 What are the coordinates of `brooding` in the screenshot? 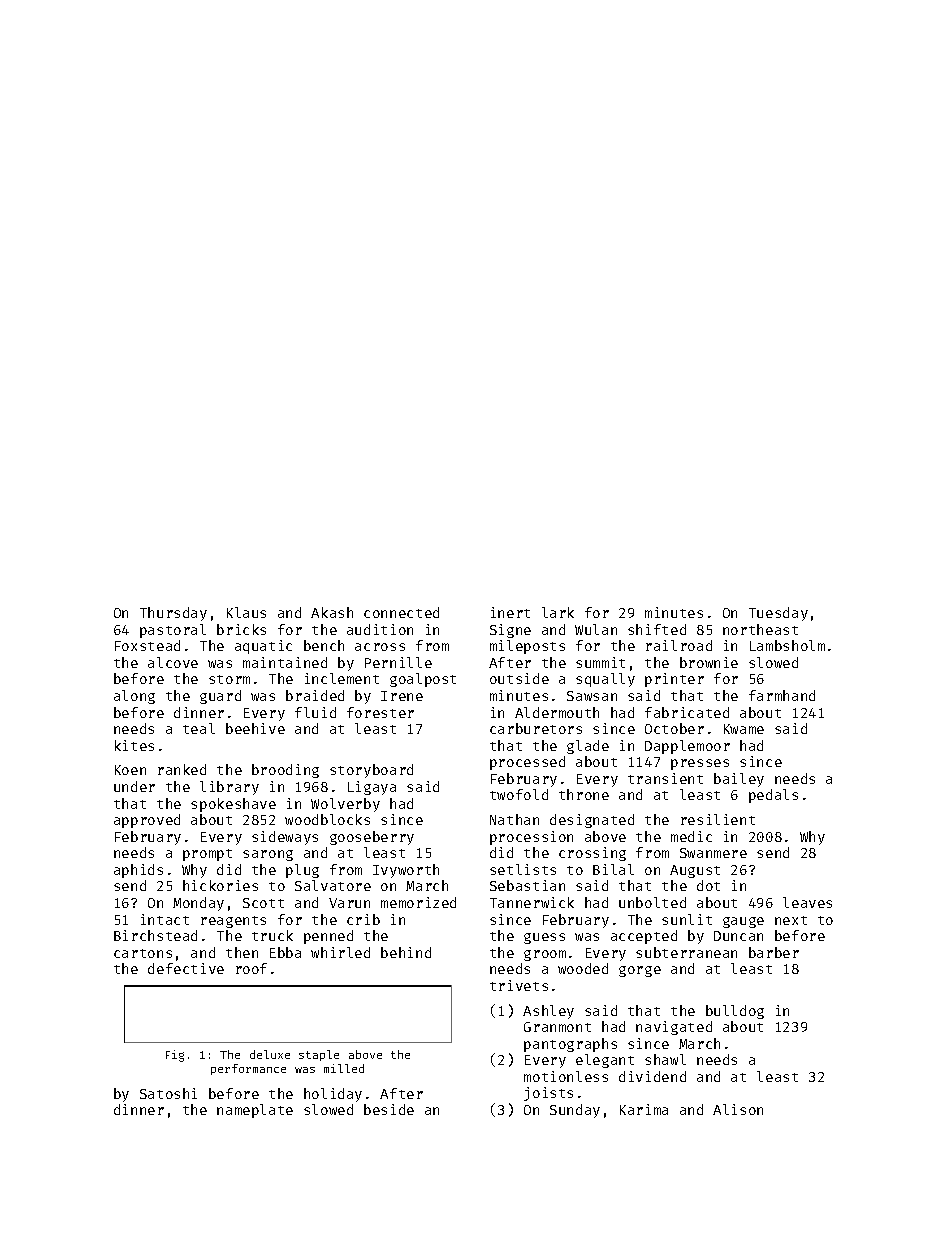 It's located at (285, 771).
